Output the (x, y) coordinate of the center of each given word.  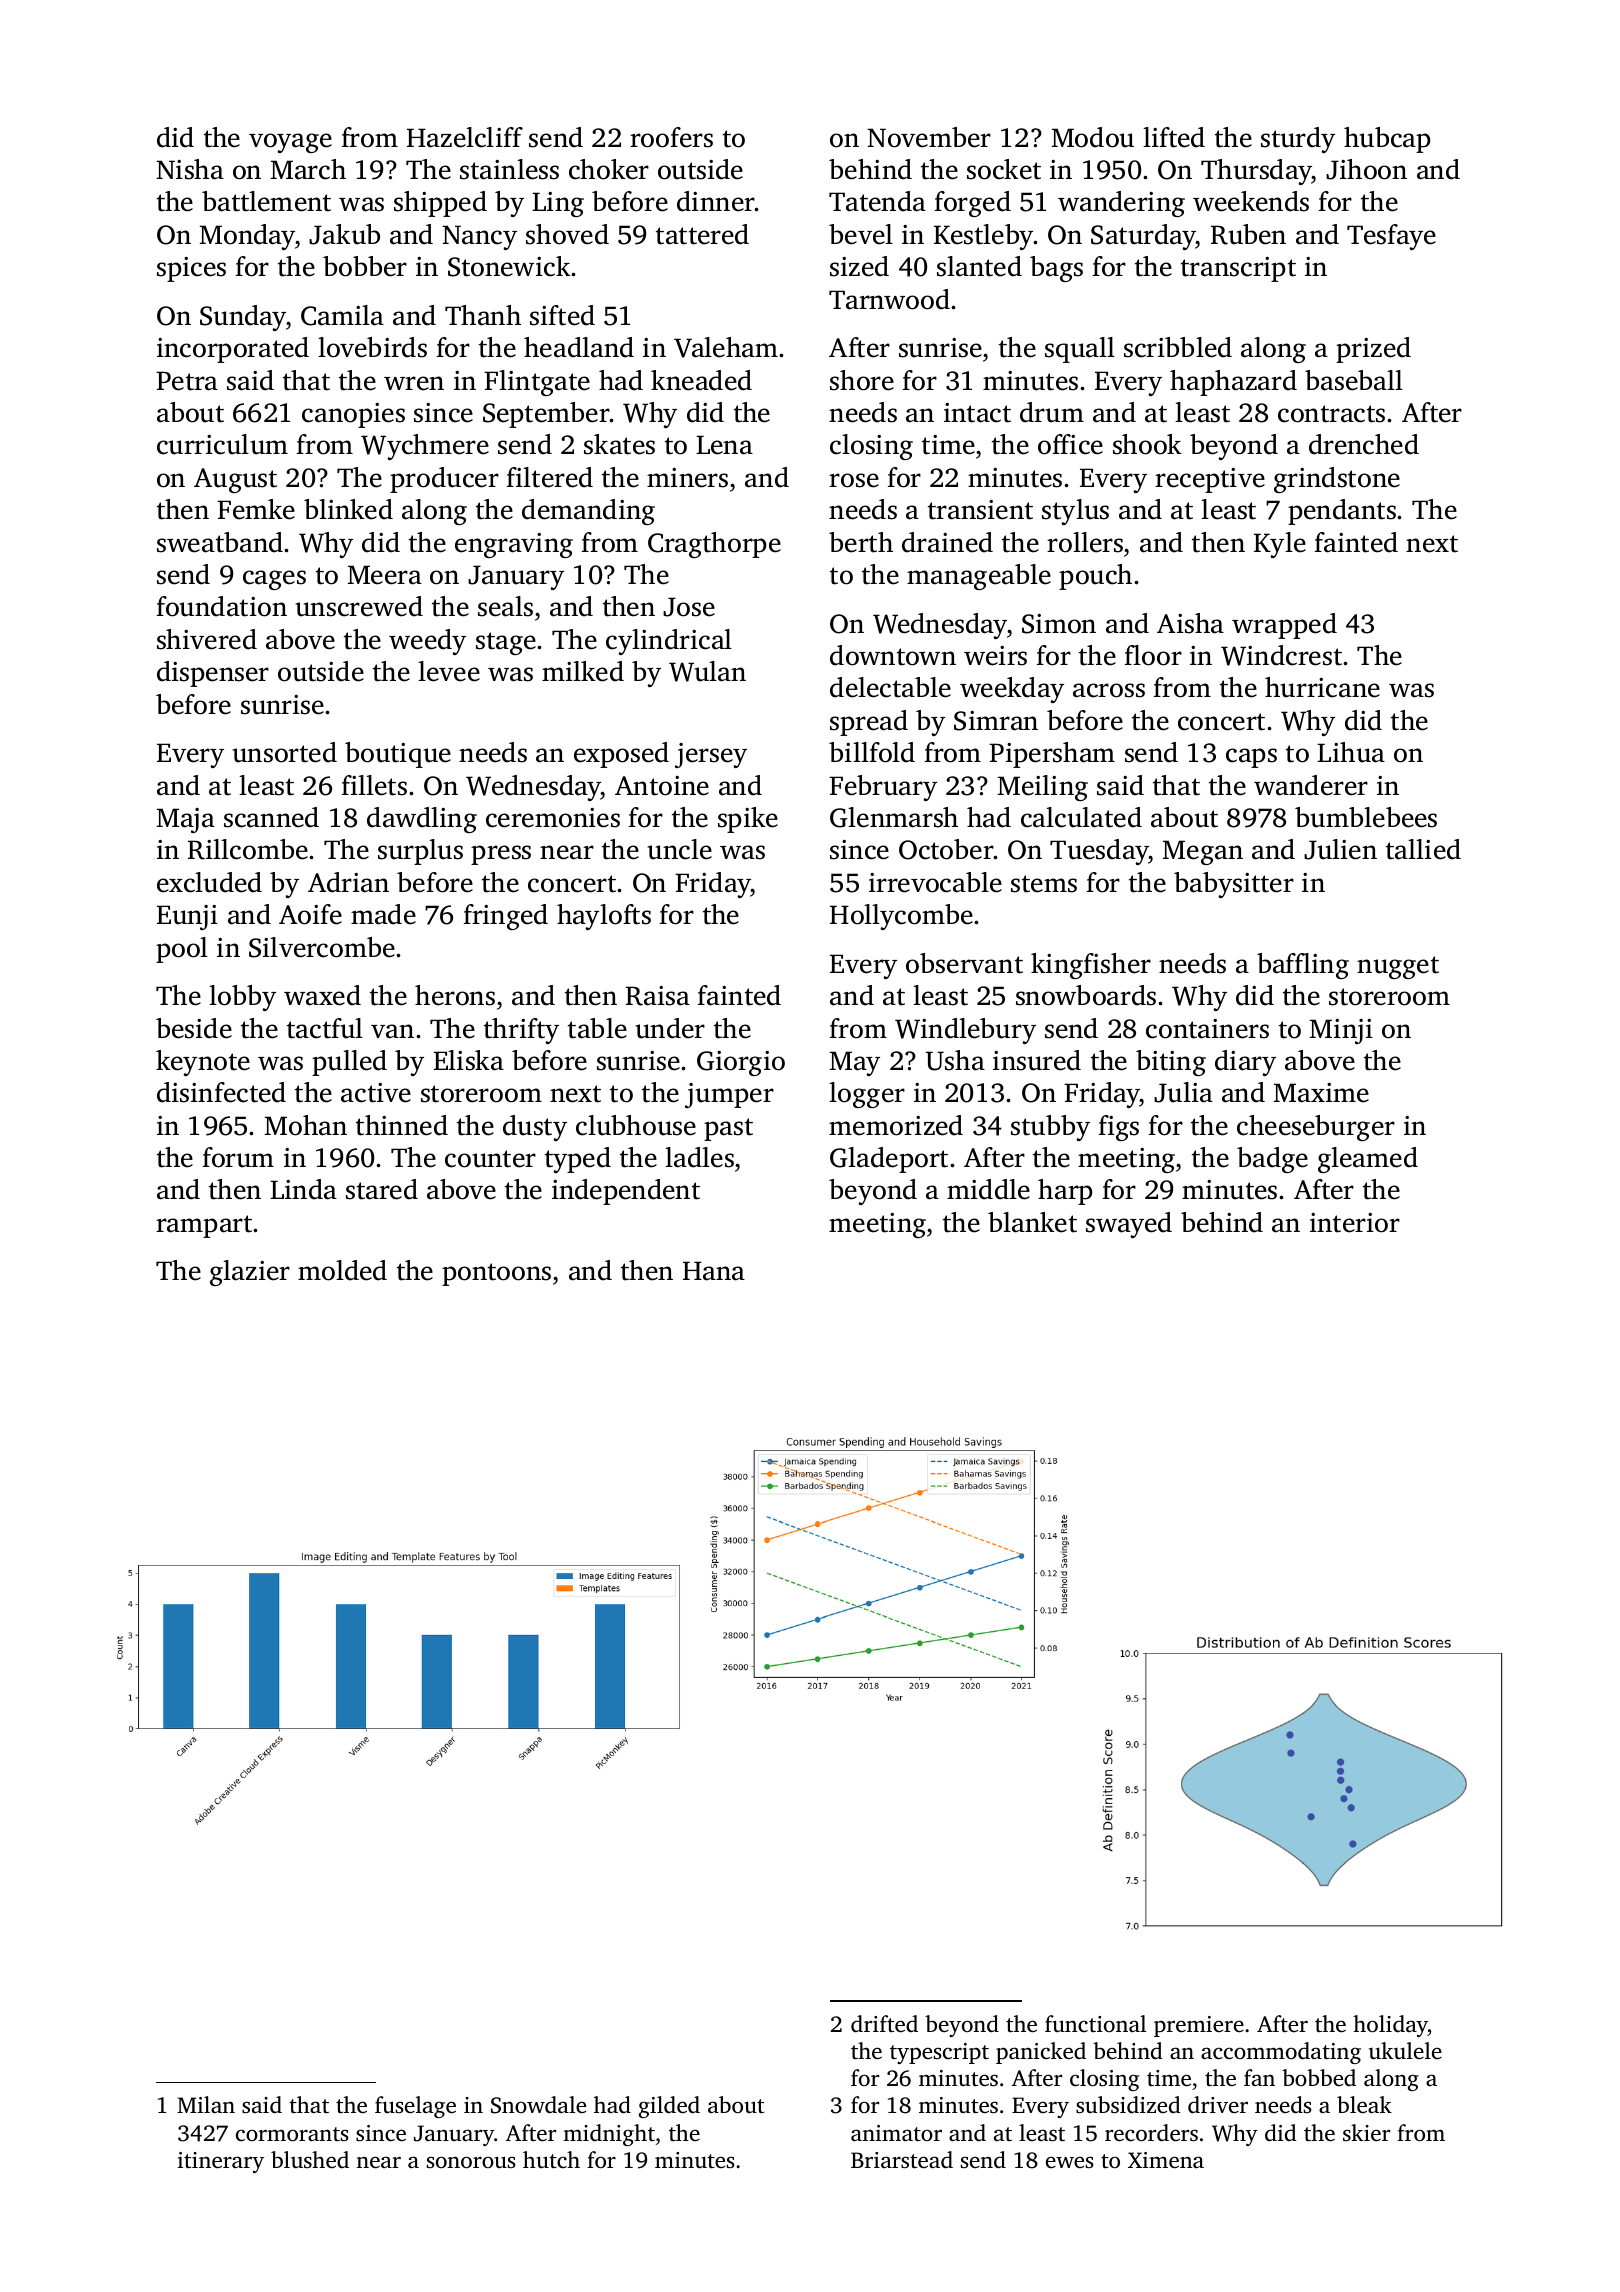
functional (1095, 2023)
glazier (250, 1273)
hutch (551, 2159)
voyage (290, 143)
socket (1004, 169)
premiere (1199, 2026)
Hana (714, 1271)
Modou (1093, 137)
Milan (206, 2104)
